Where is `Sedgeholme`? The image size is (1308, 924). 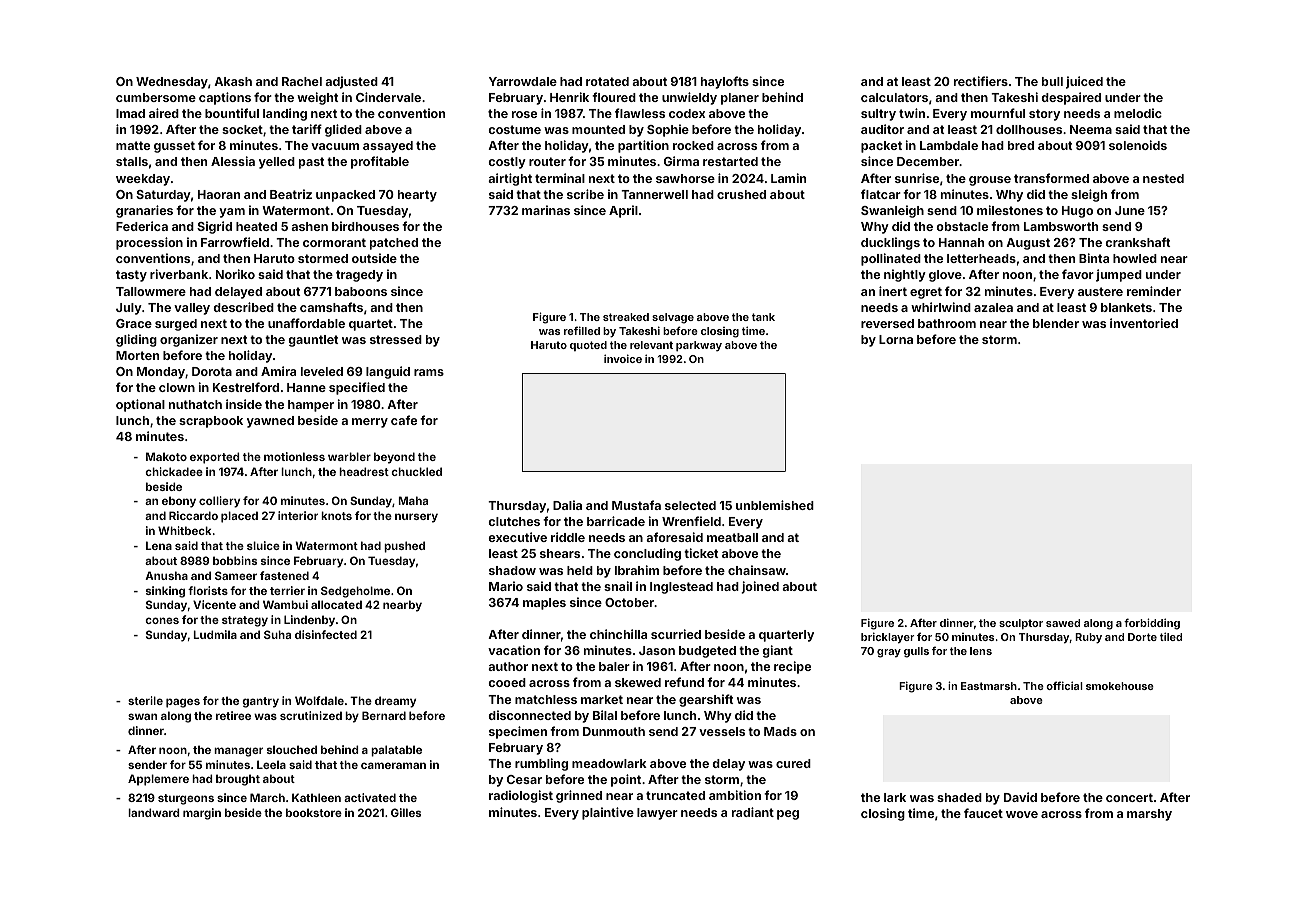
Sedgeholme is located at coordinates (355, 592).
